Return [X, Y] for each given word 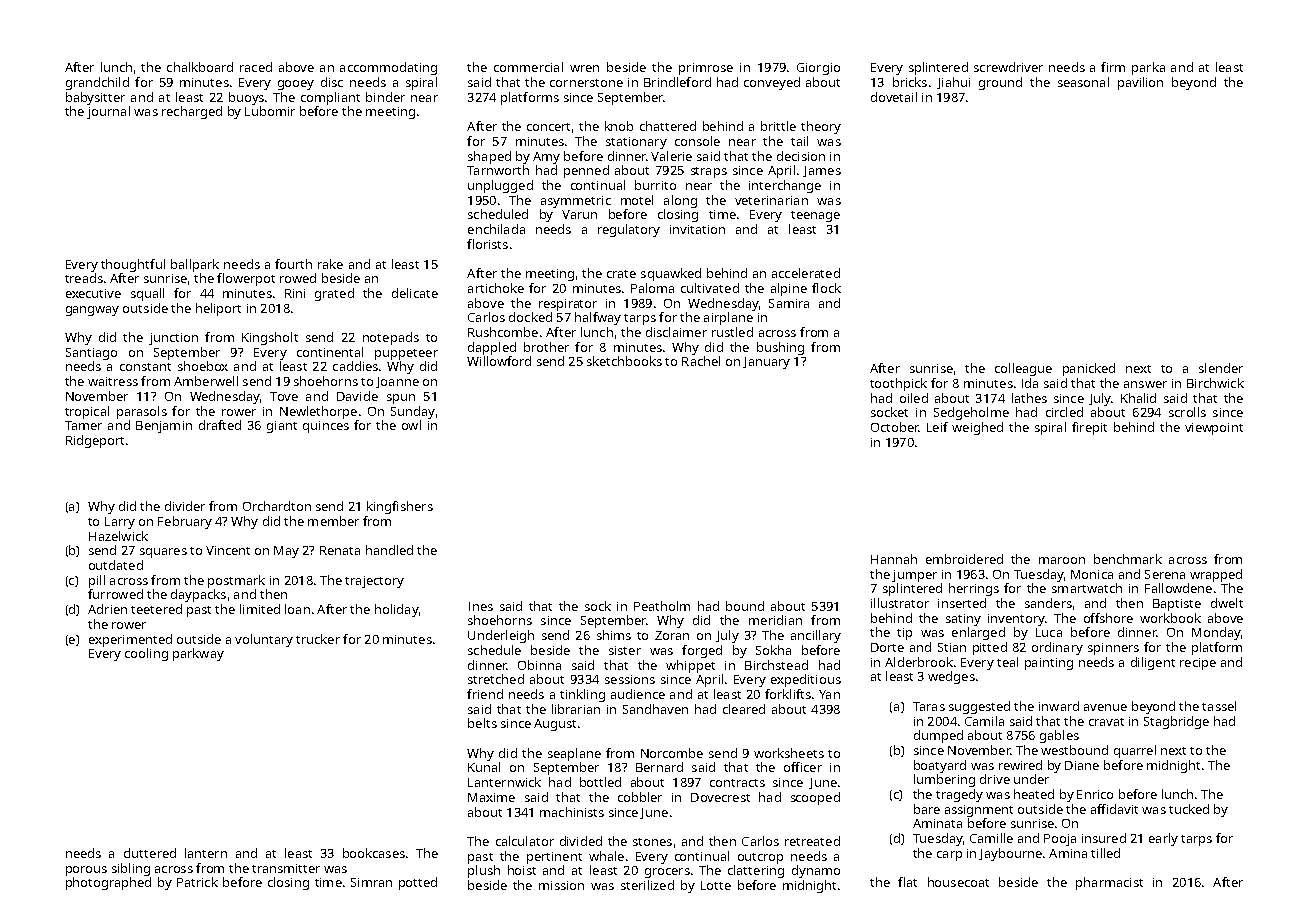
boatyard [940, 766]
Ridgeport [95, 441]
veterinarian [771, 200]
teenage [815, 216]
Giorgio [818, 69]
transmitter [286, 868]
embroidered [964, 559]
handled [389, 550]
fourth [293, 264]
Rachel [701, 361]
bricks [910, 82]
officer [803, 767]
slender [1221, 368]
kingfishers [400, 507]
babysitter [95, 98]
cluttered [150, 853]
